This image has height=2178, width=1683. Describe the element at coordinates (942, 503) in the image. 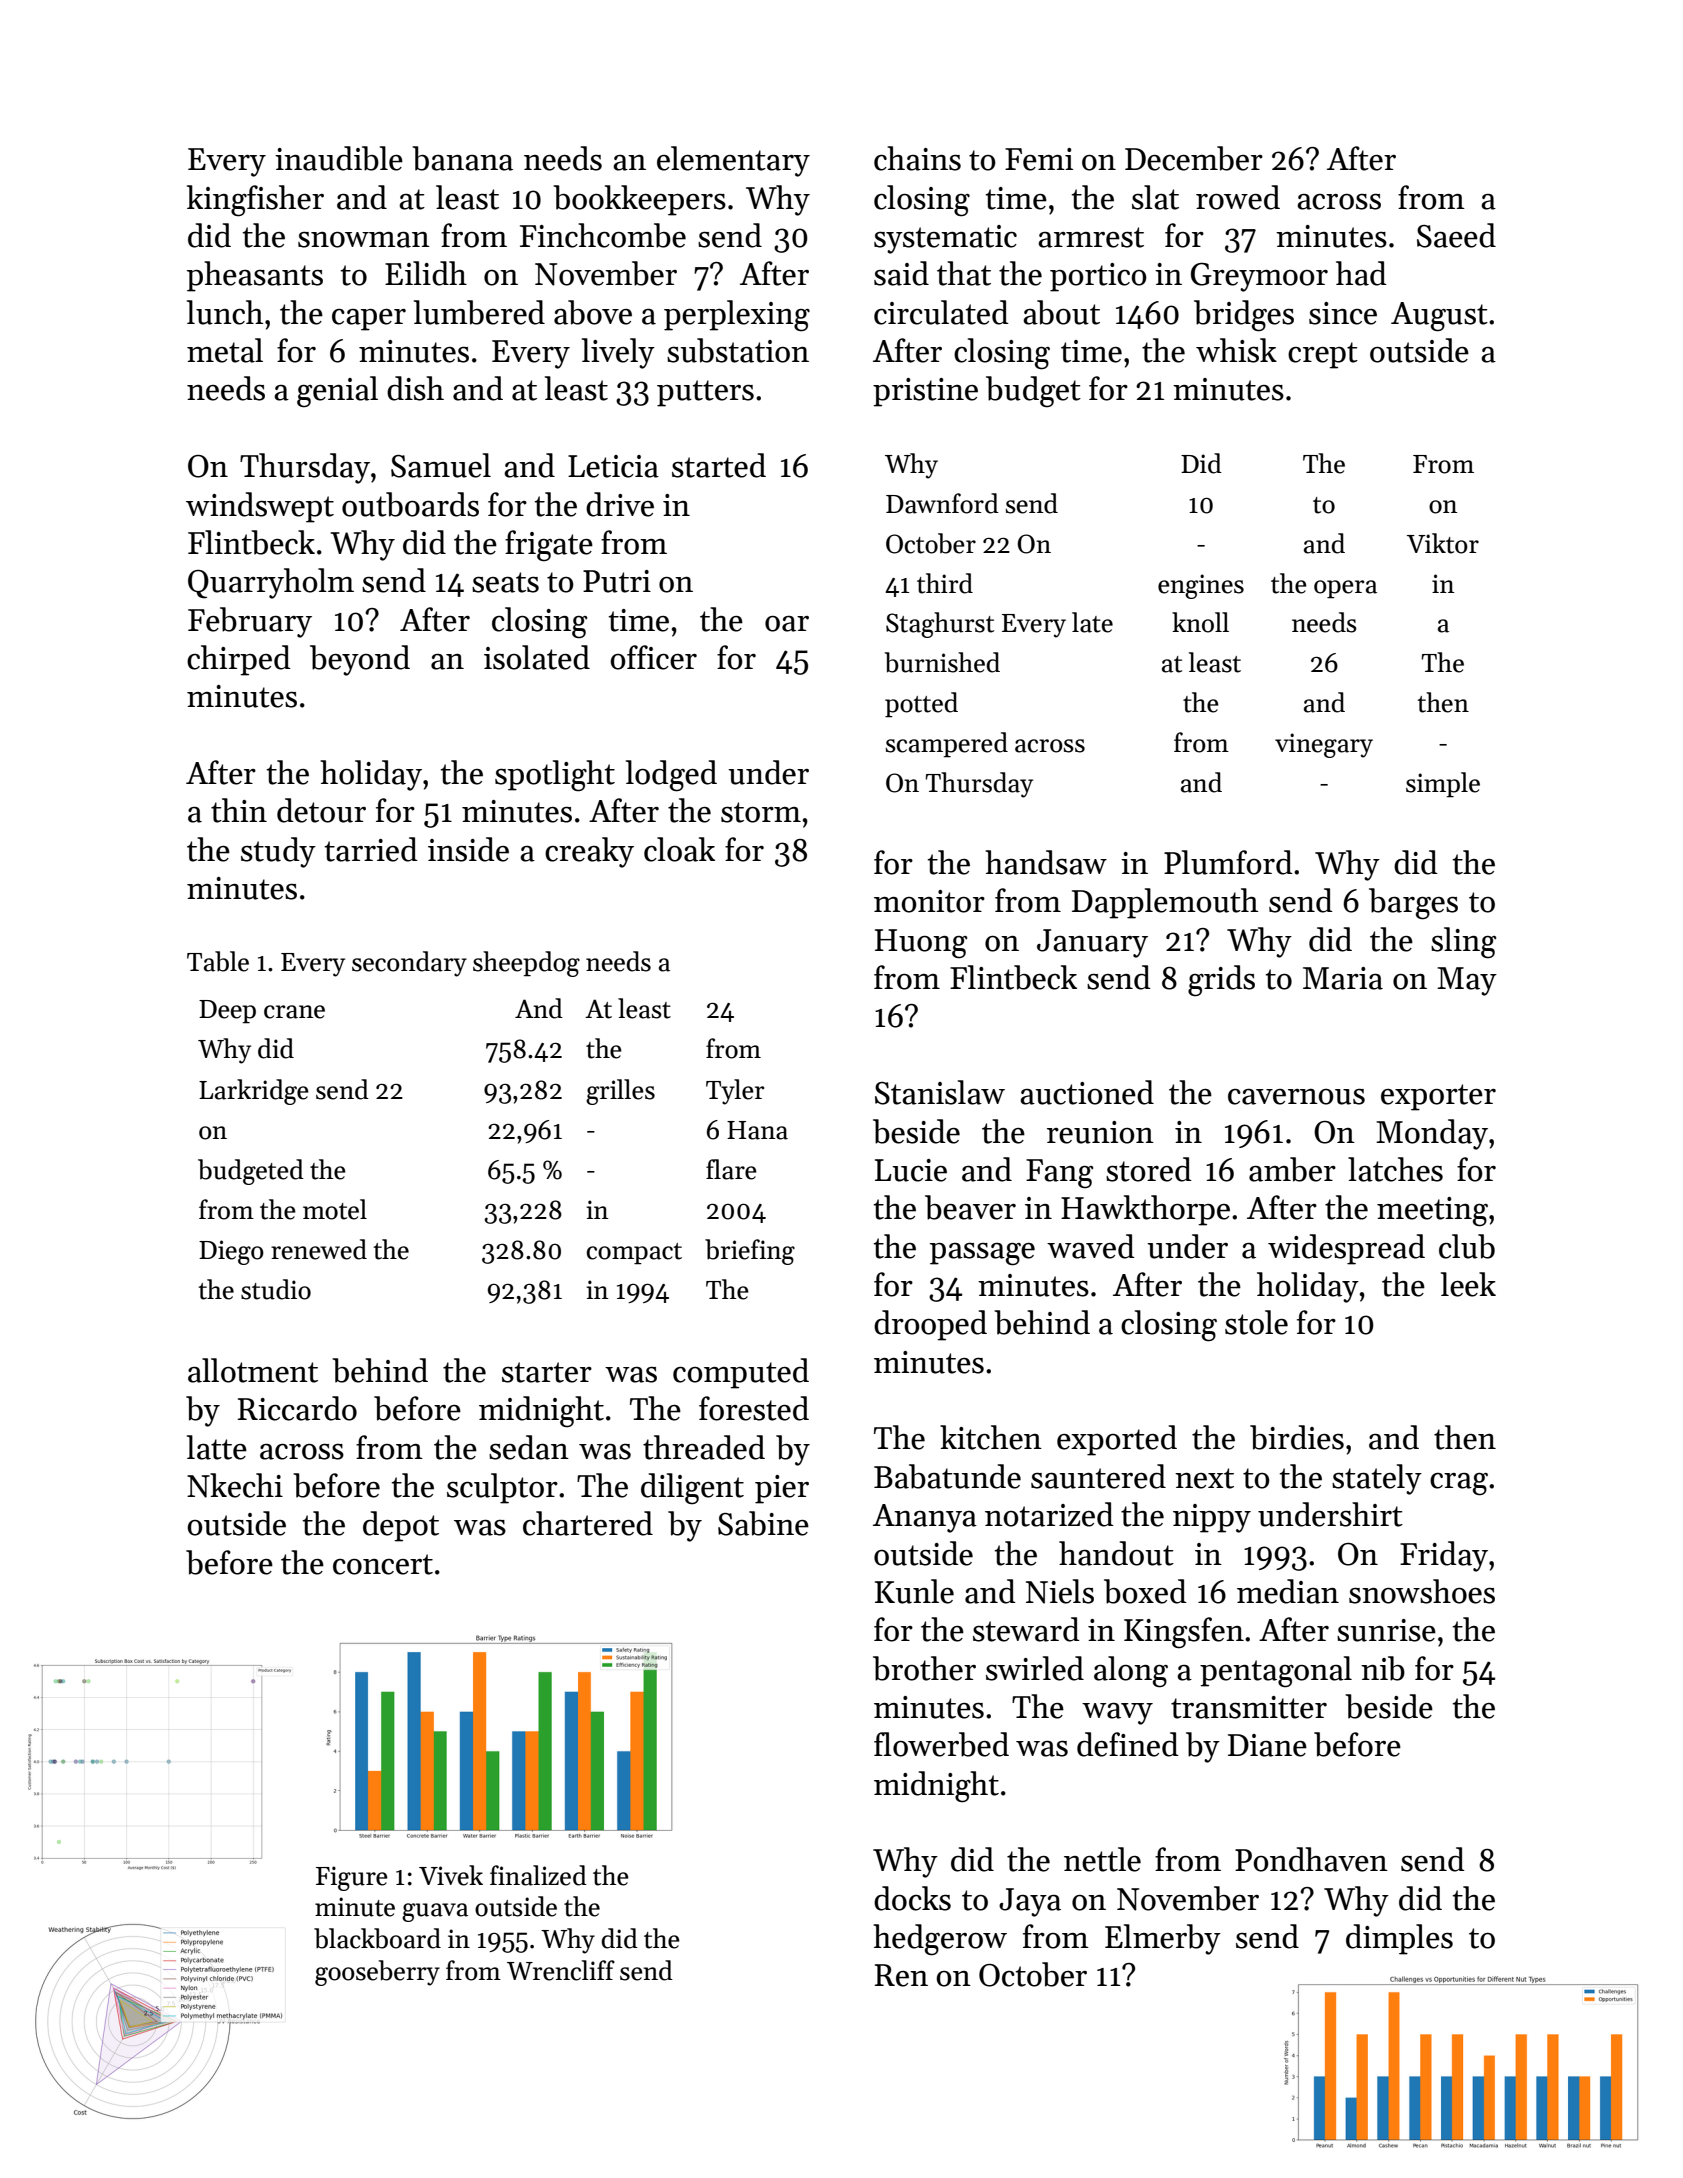

I see `Dawnford` at that location.
